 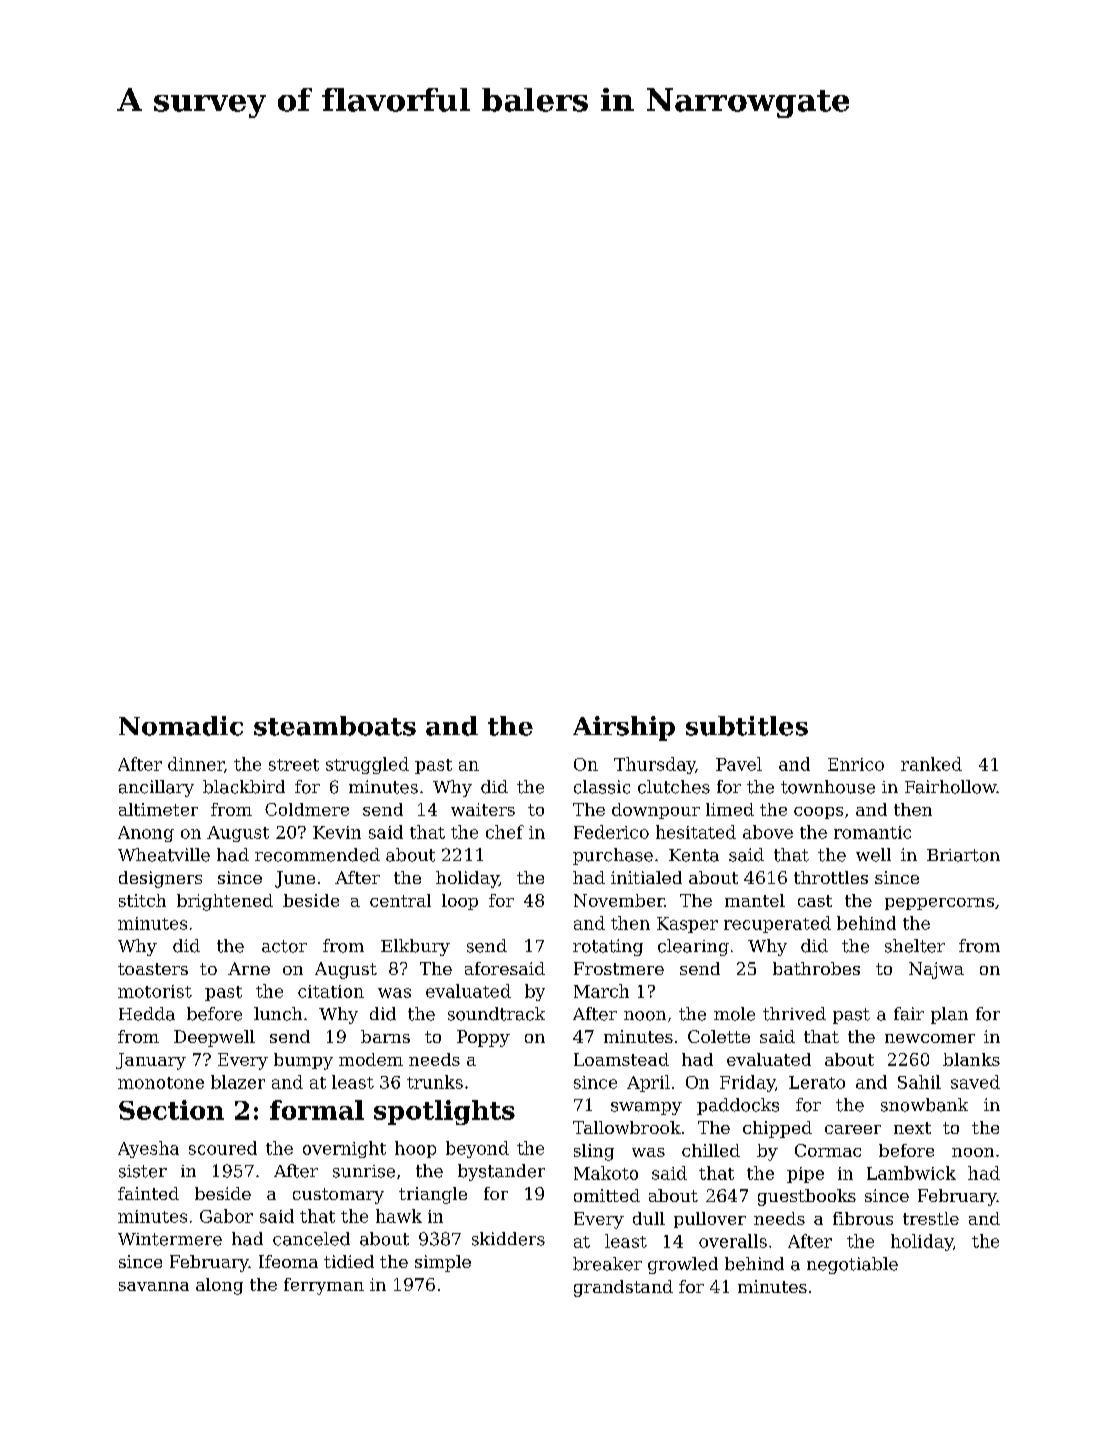 I want to click on Airship, so click(x=624, y=728).
